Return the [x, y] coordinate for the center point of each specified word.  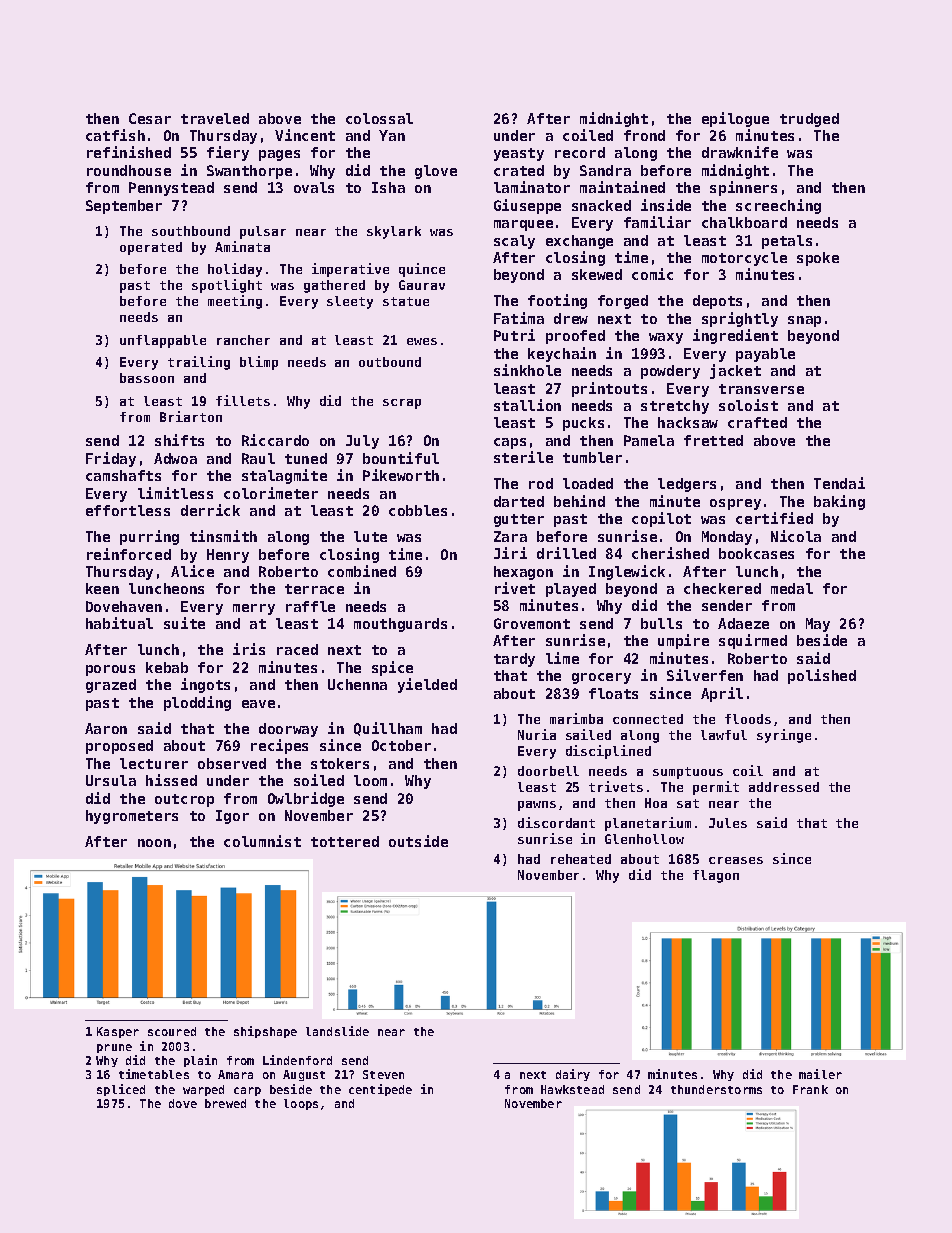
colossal [379, 118]
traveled [215, 118]
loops [301, 1104]
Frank [810, 1089]
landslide [337, 1031]
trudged [809, 120]
